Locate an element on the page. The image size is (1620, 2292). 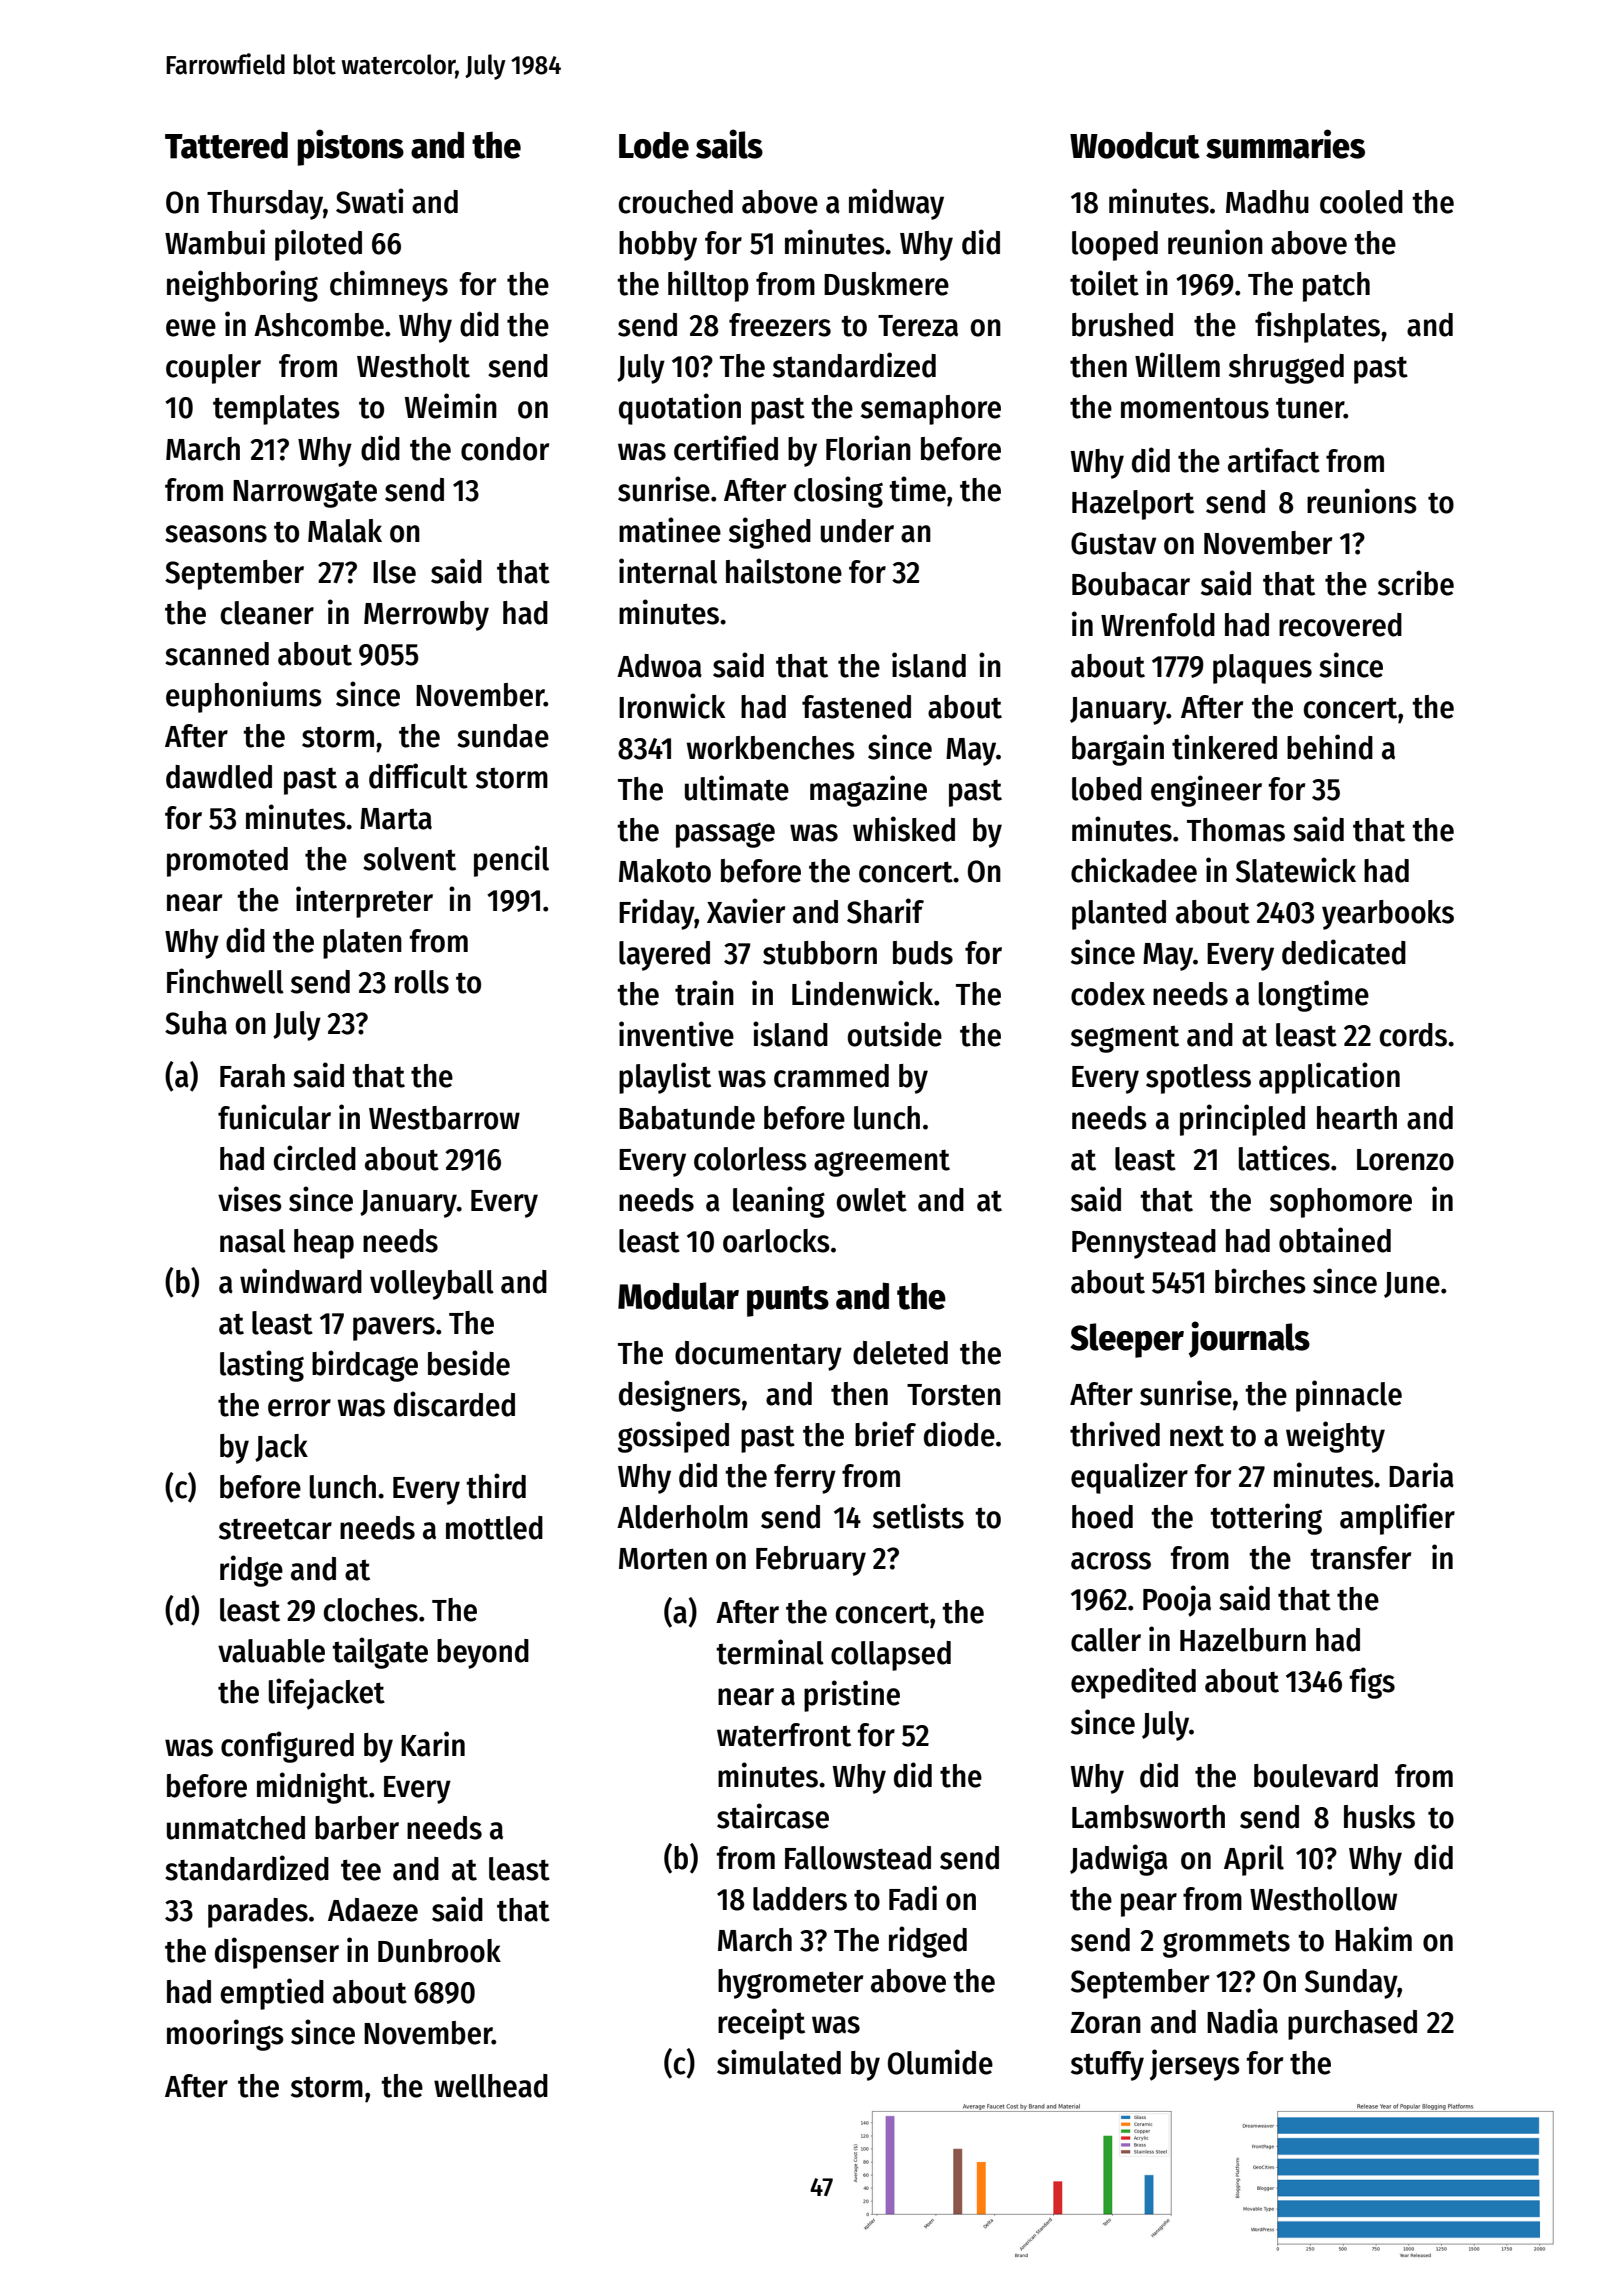
condor is located at coordinates (505, 449).
